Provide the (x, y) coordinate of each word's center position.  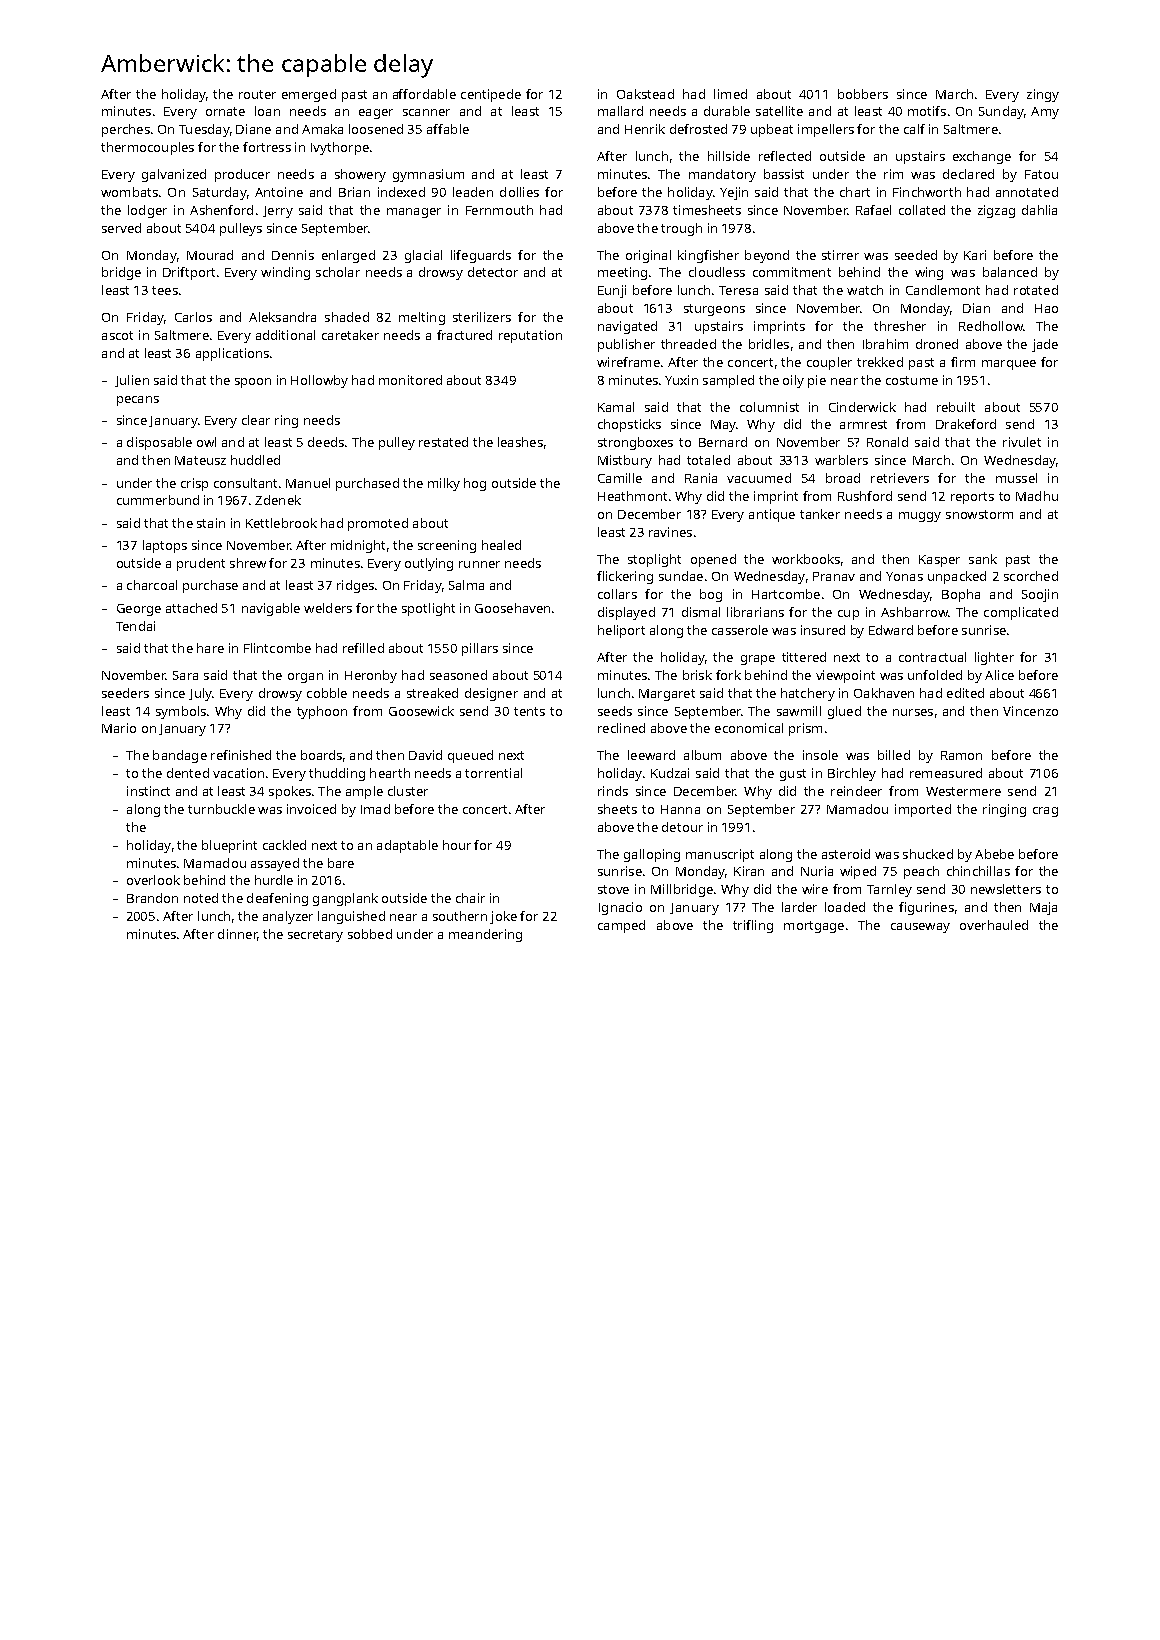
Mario (119, 728)
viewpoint (845, 676)
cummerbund (158, 500)
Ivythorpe (340, 148)
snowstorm (979, 514)
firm (963, 362)
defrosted (698, 129)
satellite (779, 111)
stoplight (654, 560)
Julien (132, 381)
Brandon (152, 898)
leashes (520, 442)
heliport (621, 631)
